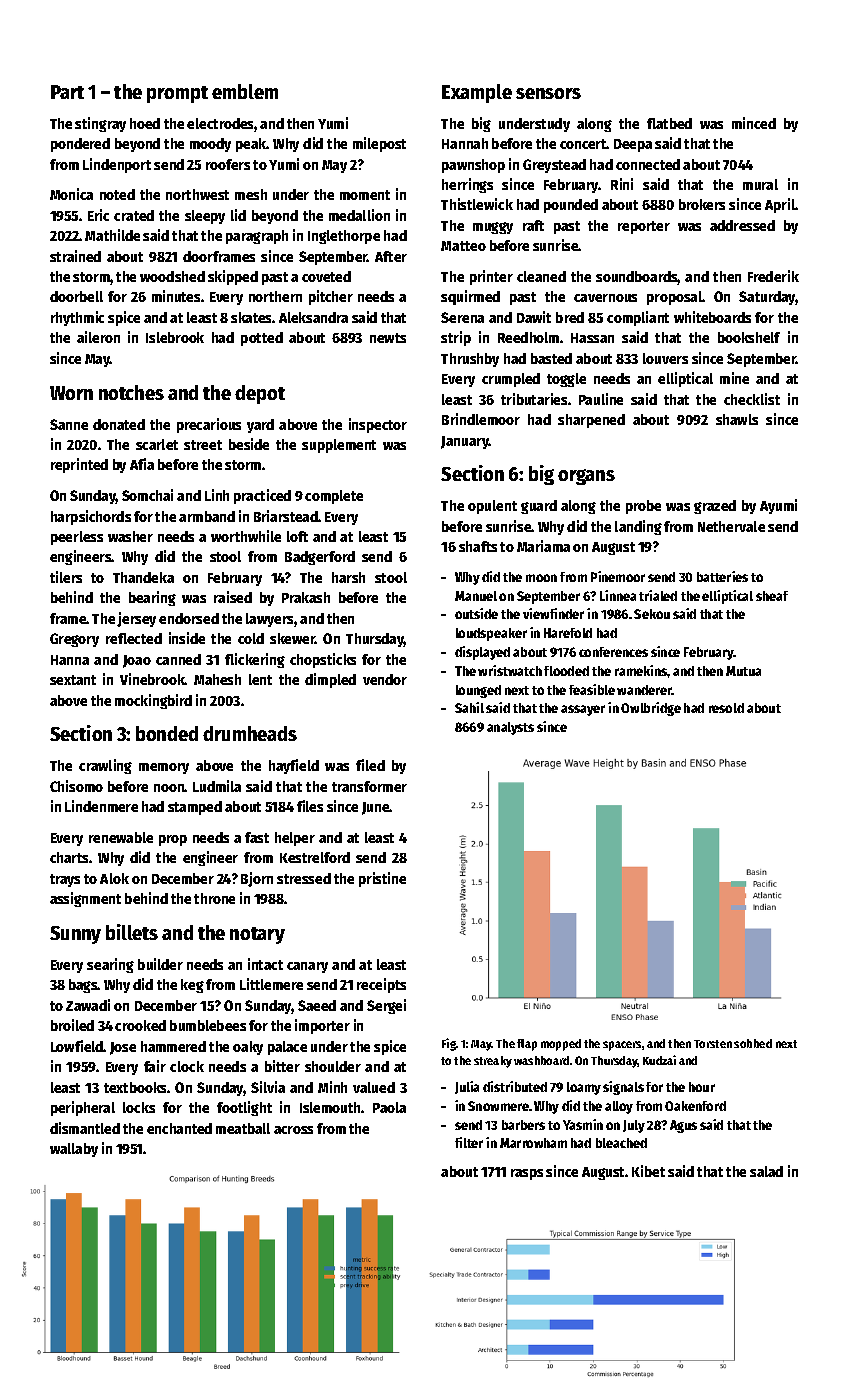 The height and width of the page is (1400, 849). What do you see at coordinates (75, 256) in the page?
I see `strained` at bounding box center [75, 256].
